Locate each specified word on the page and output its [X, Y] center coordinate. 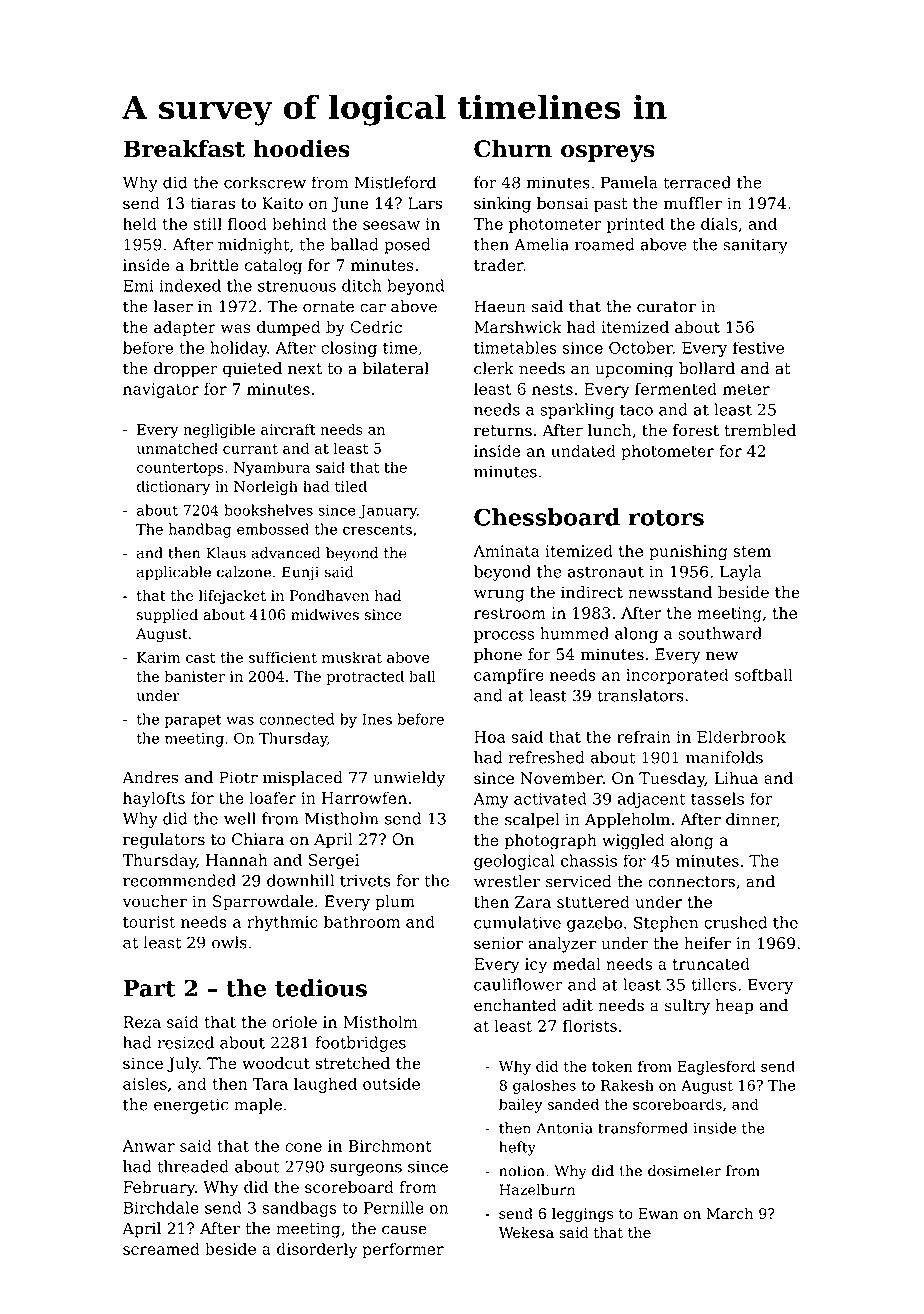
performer [403, 1250]
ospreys [608, 153]
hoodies [301, 149]
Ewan [658, 1213]
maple [258, 1106]
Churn [513, 149]
